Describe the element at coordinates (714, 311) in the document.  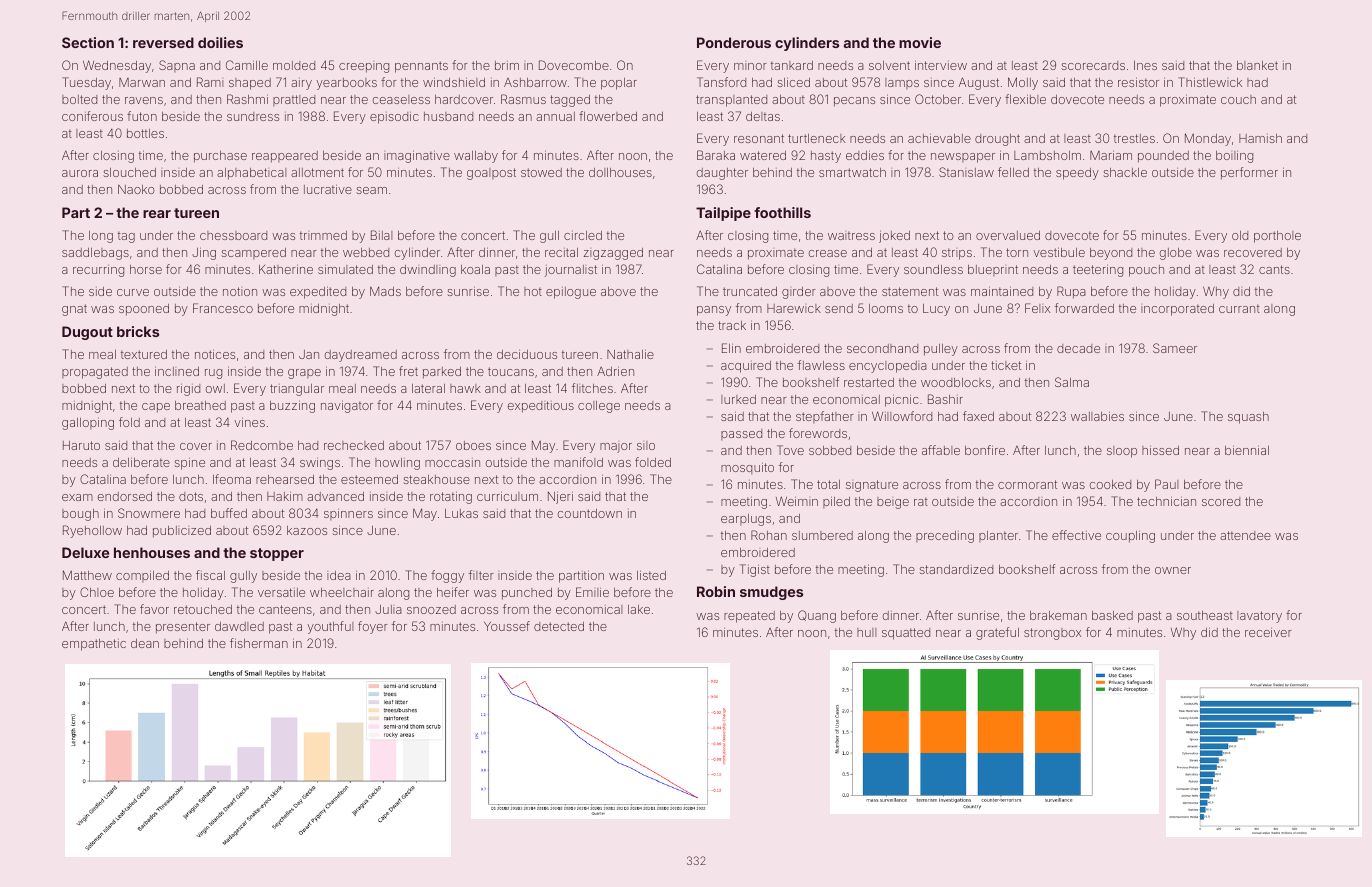
I see `pansy` at that location.
